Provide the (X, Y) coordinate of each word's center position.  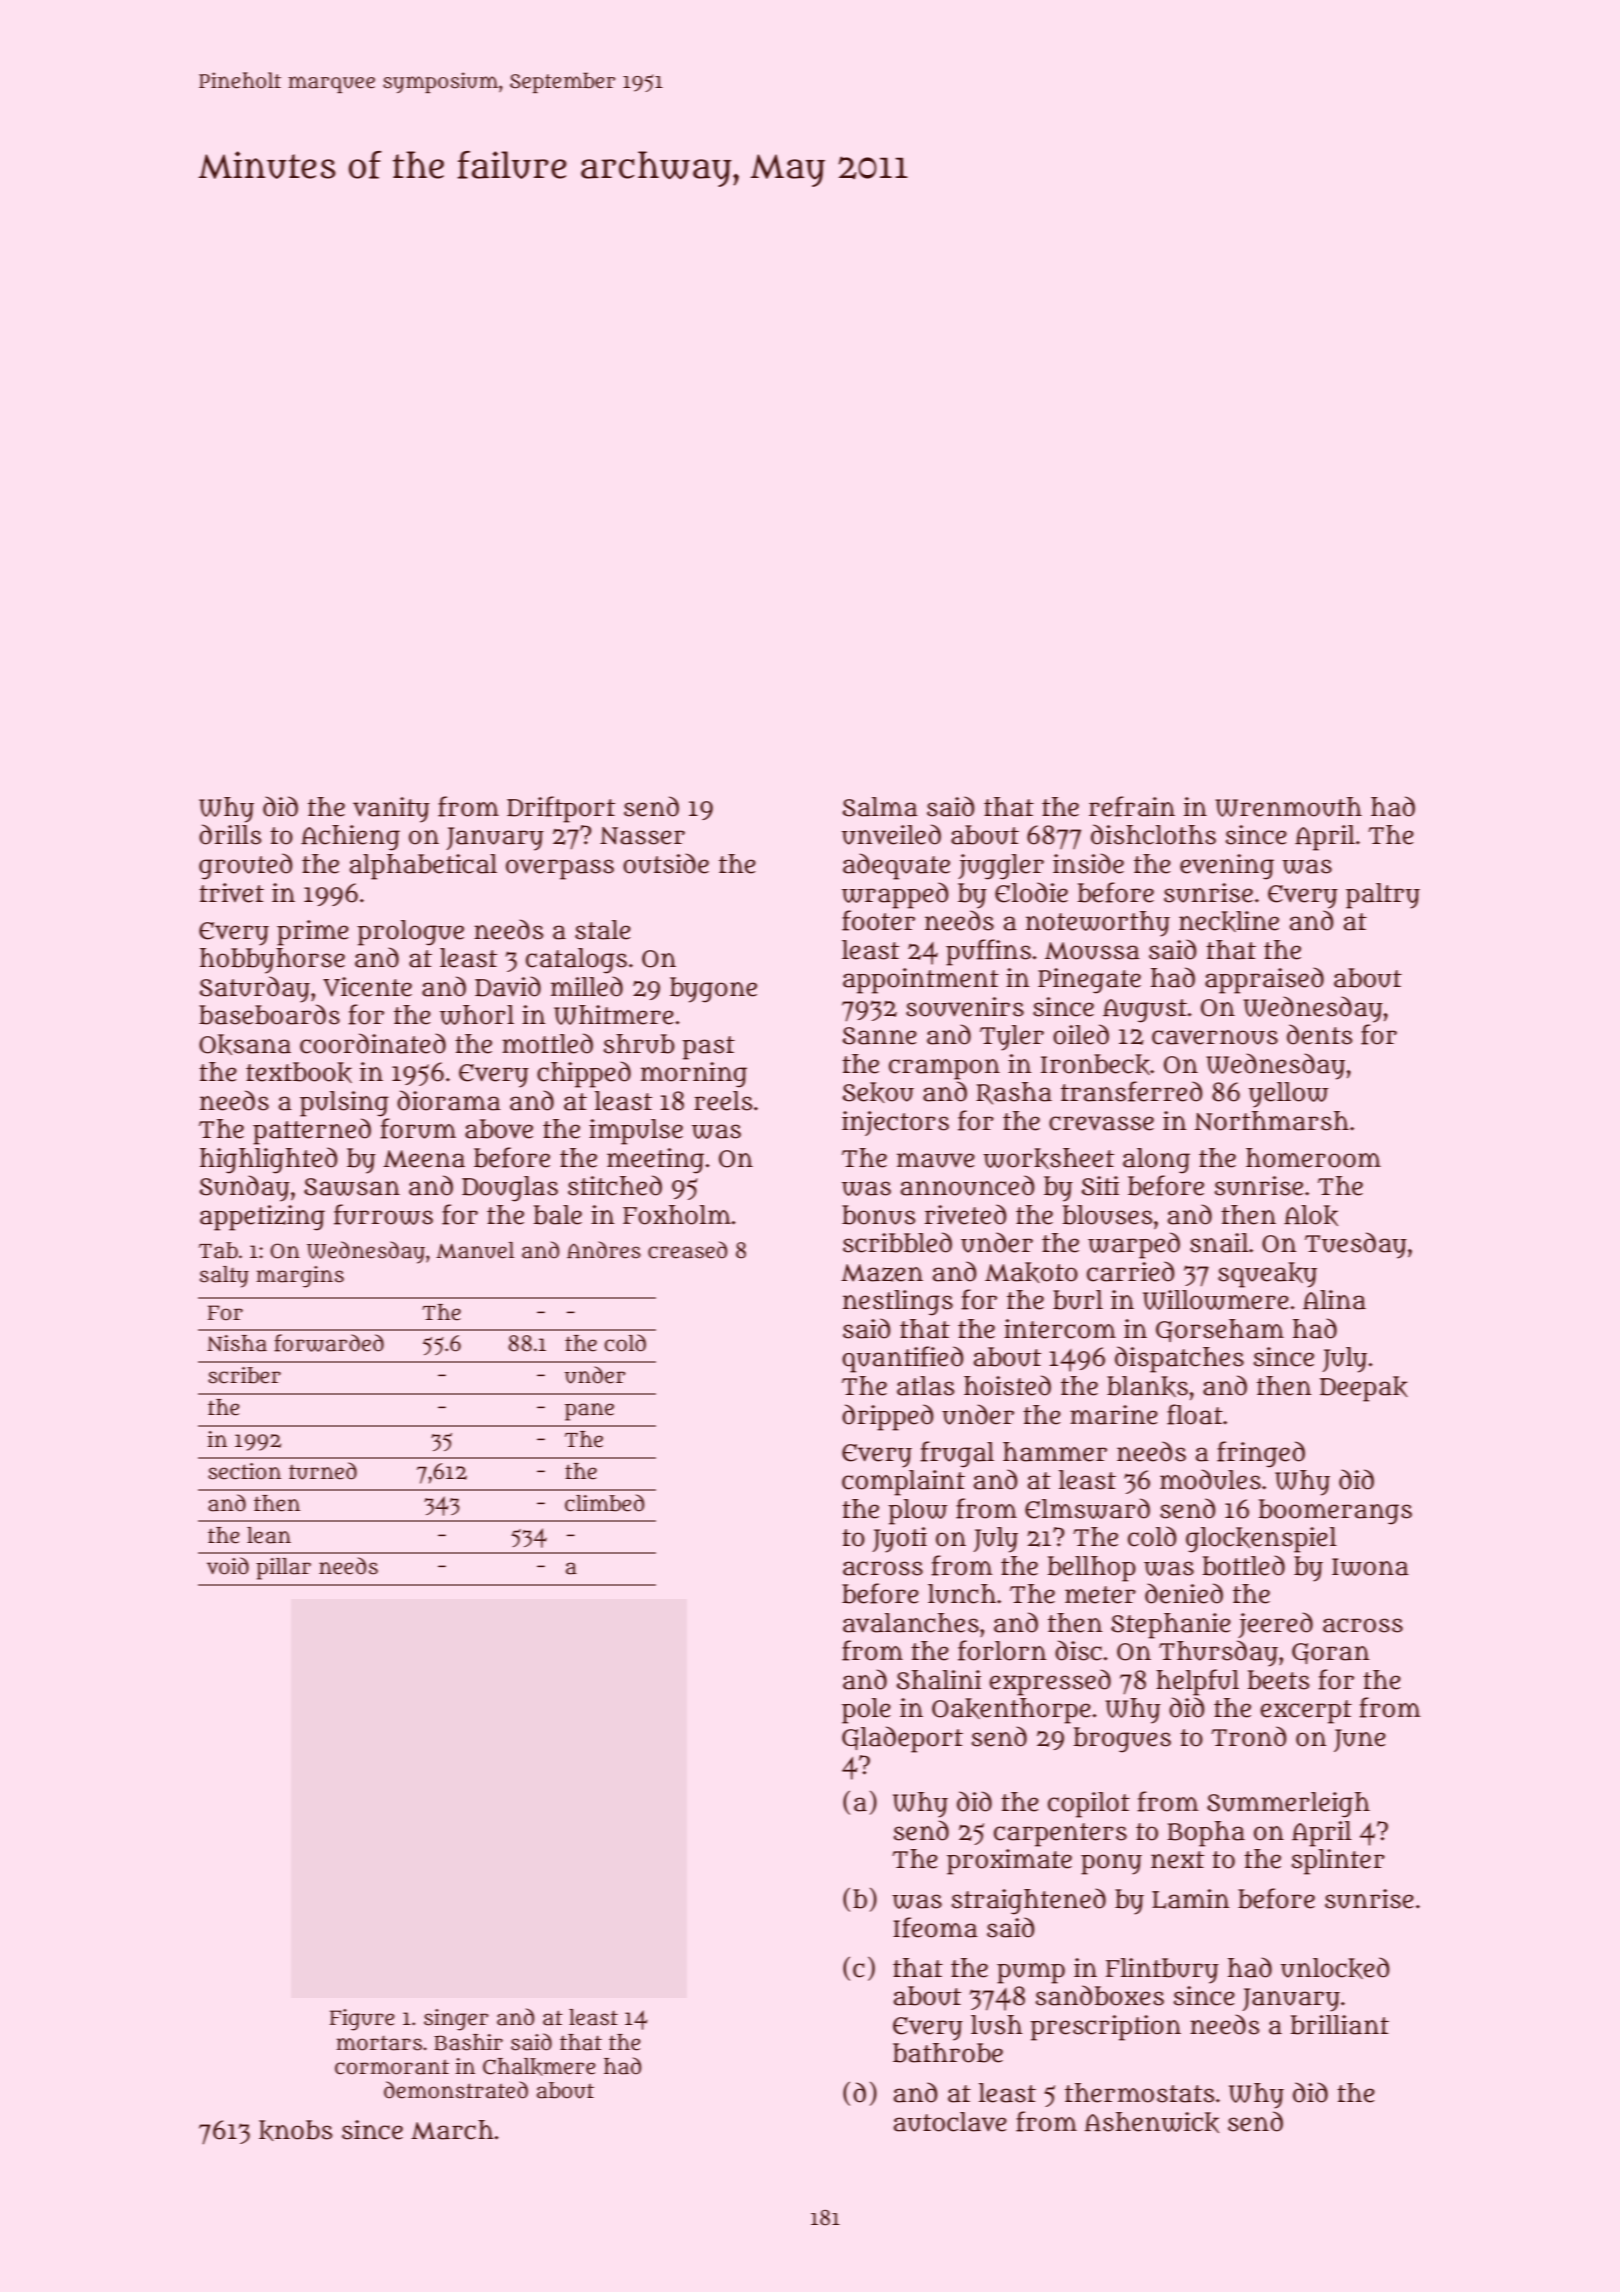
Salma (880, 807)
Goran (1330, 1653)
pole (866, 1711)
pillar (283, 1569)
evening (1227, 867)
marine (1114, 1415)
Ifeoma (935, 1927)
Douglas (510, 1189)
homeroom (1313, 1158)
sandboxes (1100, 1995)
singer (456, 2020)
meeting (655, 1161)
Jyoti (899, 1540)
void (228, 1566)
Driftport (561, 809)
